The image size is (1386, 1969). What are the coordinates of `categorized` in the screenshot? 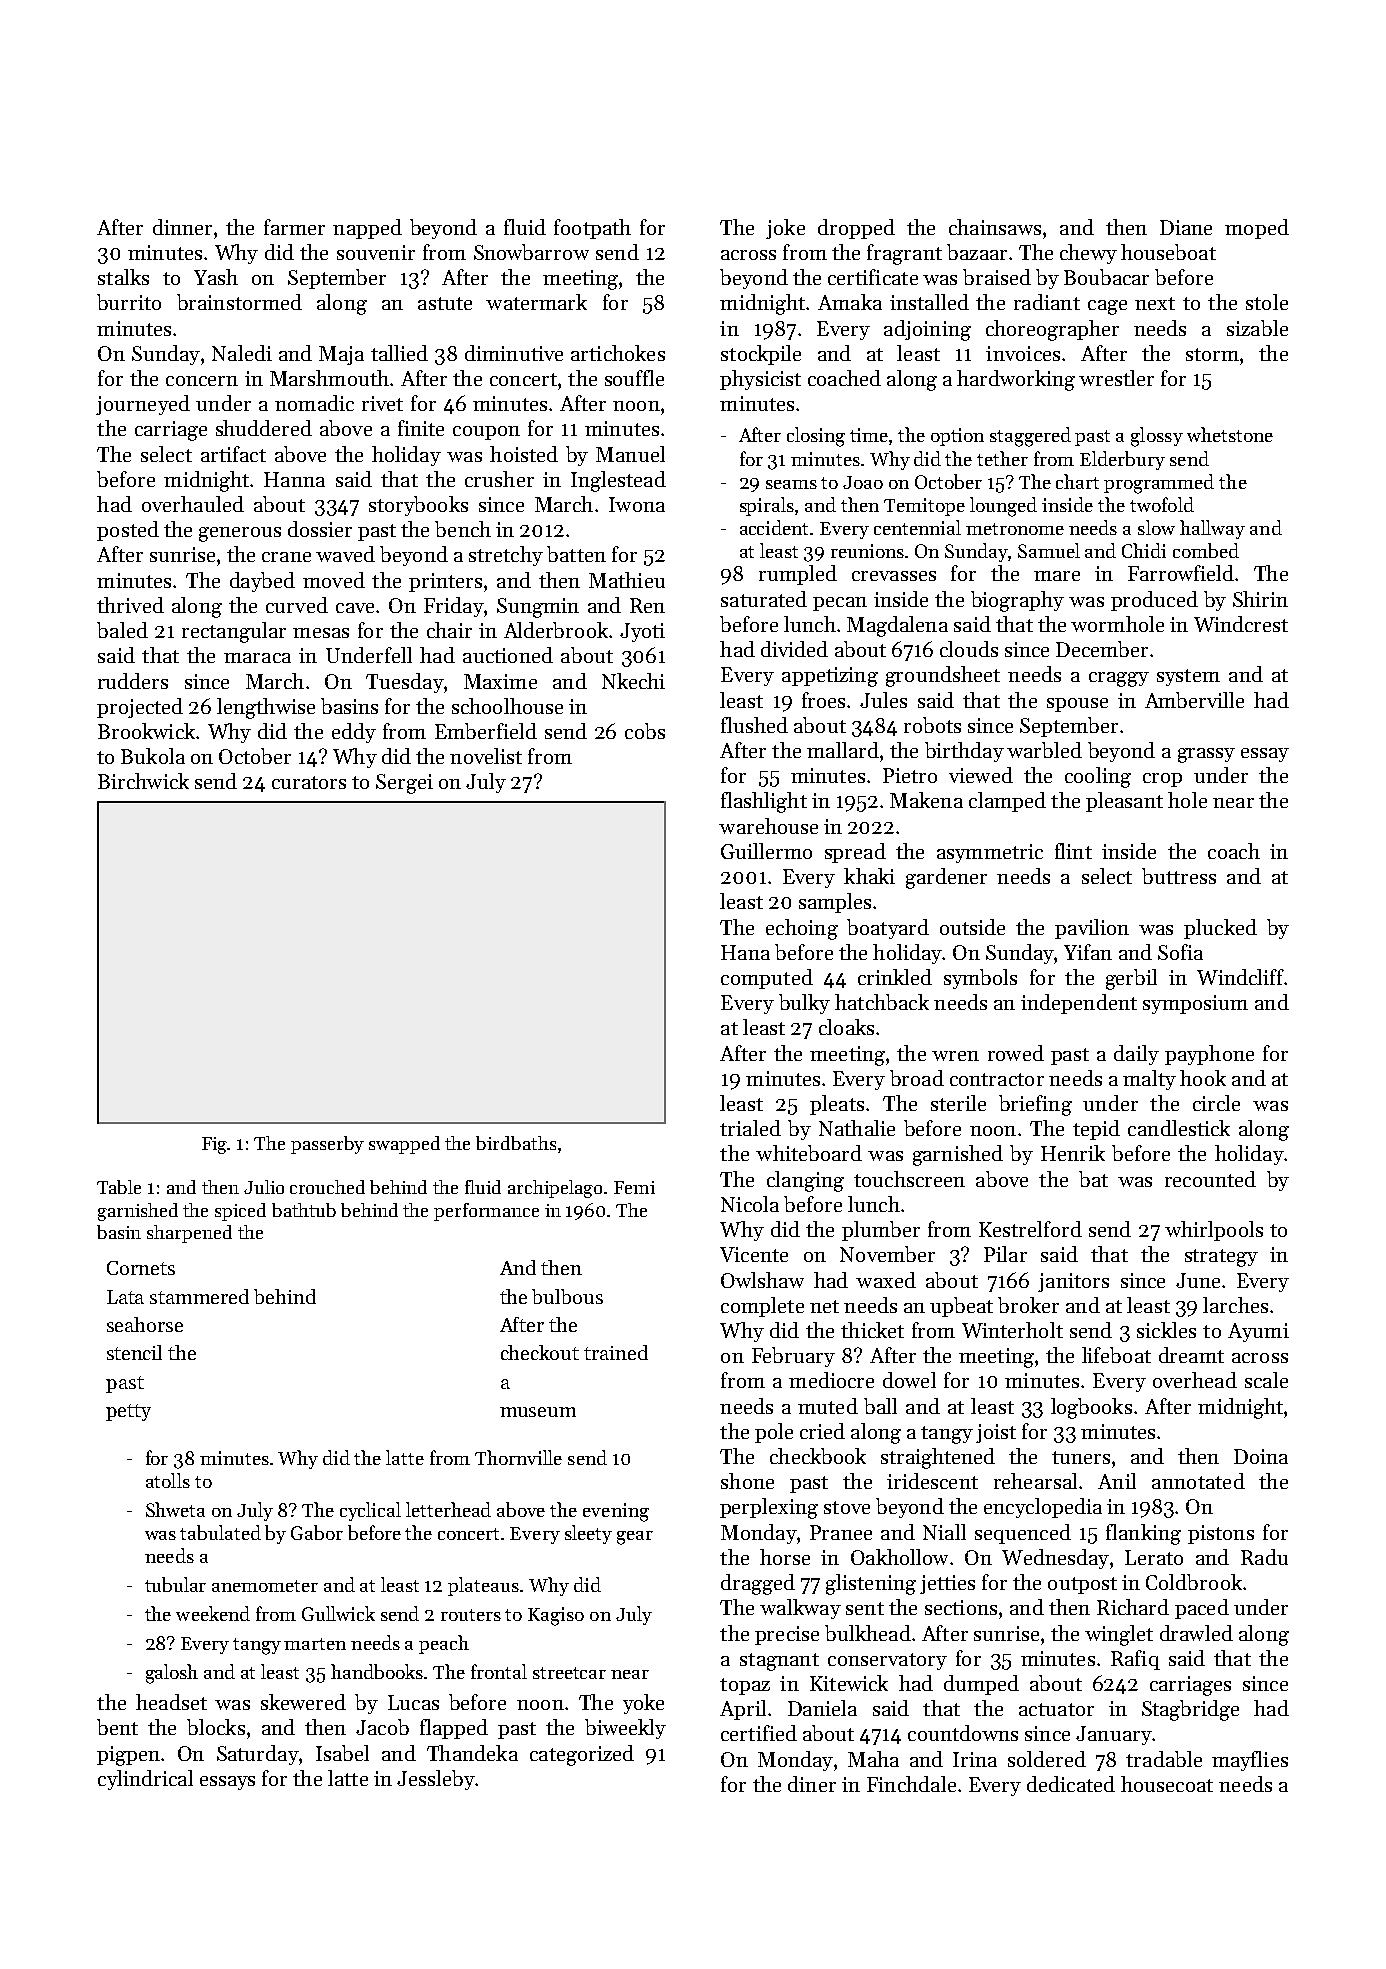 It's located at (582, 1755).
